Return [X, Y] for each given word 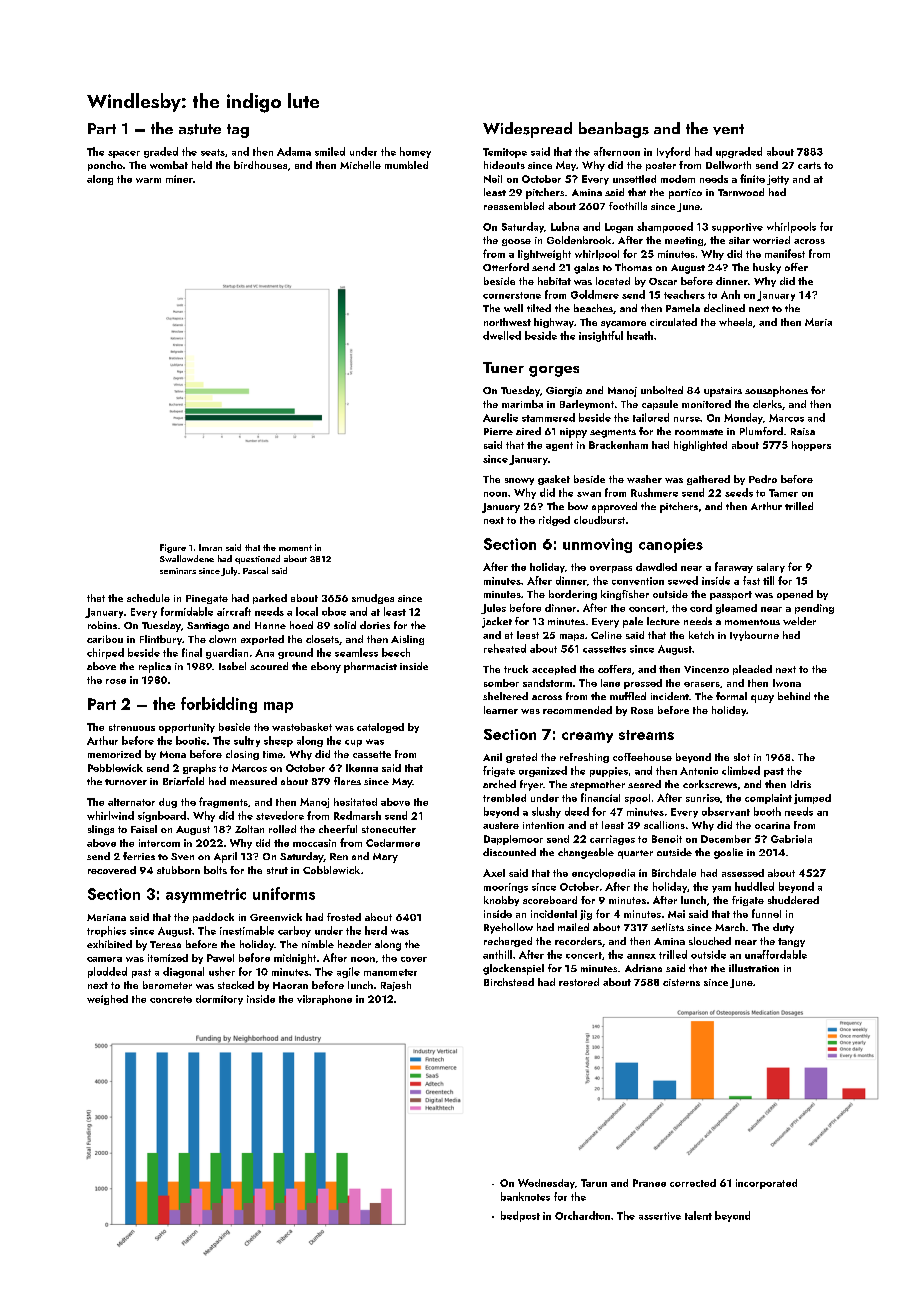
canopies [671, 545]
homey [415, 152]
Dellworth [728, 165]
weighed [107, 1000]
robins [102, 625]
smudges [373, 599]
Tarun [594, 1183]
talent [698, 1215]
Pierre [498, 431]
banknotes [525, 1196]
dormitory [219, 1000]
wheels [735, 322]
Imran [210, 547]
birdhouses [260, 165]
